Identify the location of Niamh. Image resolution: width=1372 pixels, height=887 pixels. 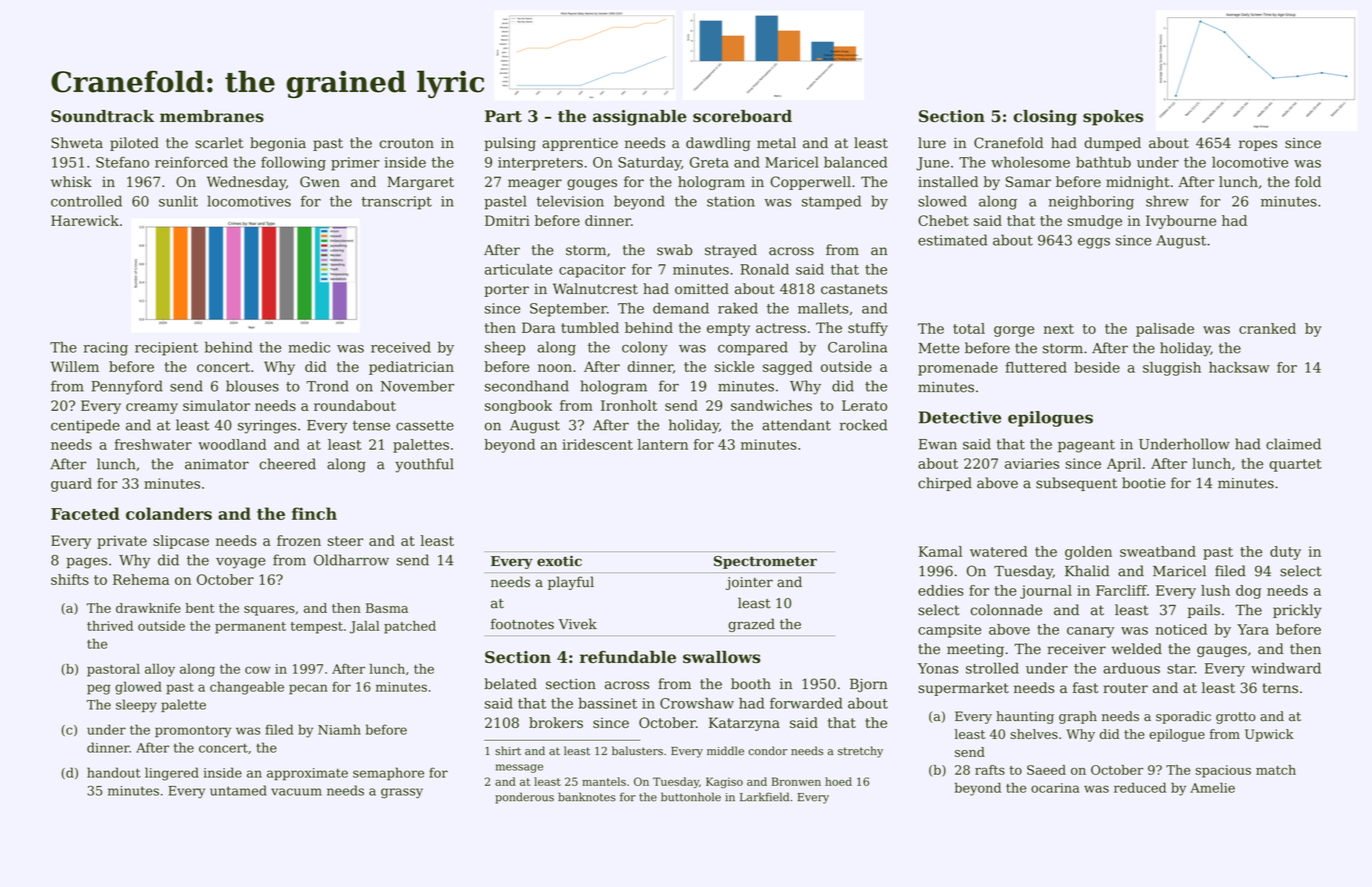
(339, 729).
